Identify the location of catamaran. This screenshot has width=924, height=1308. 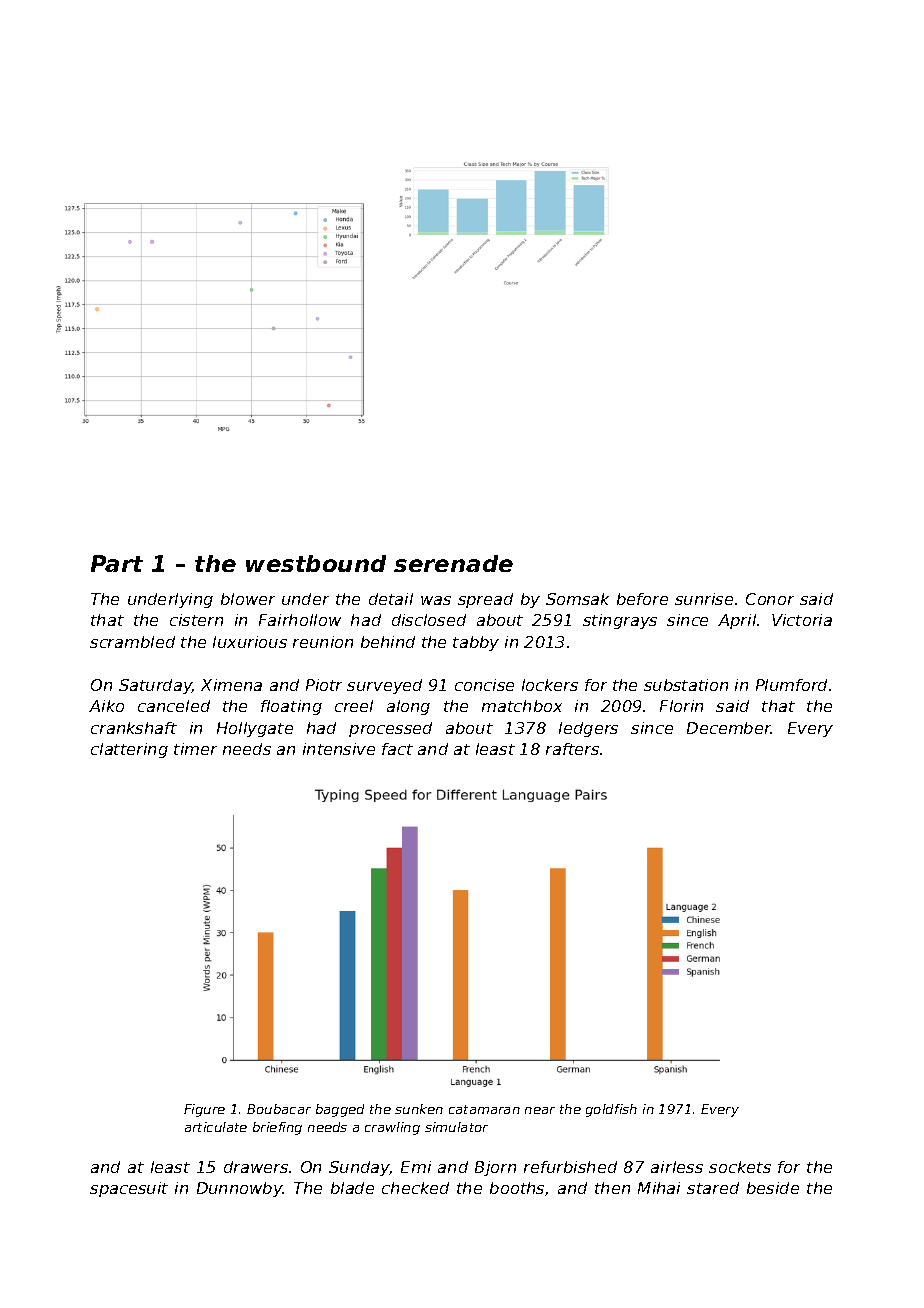
(484, 1109).
